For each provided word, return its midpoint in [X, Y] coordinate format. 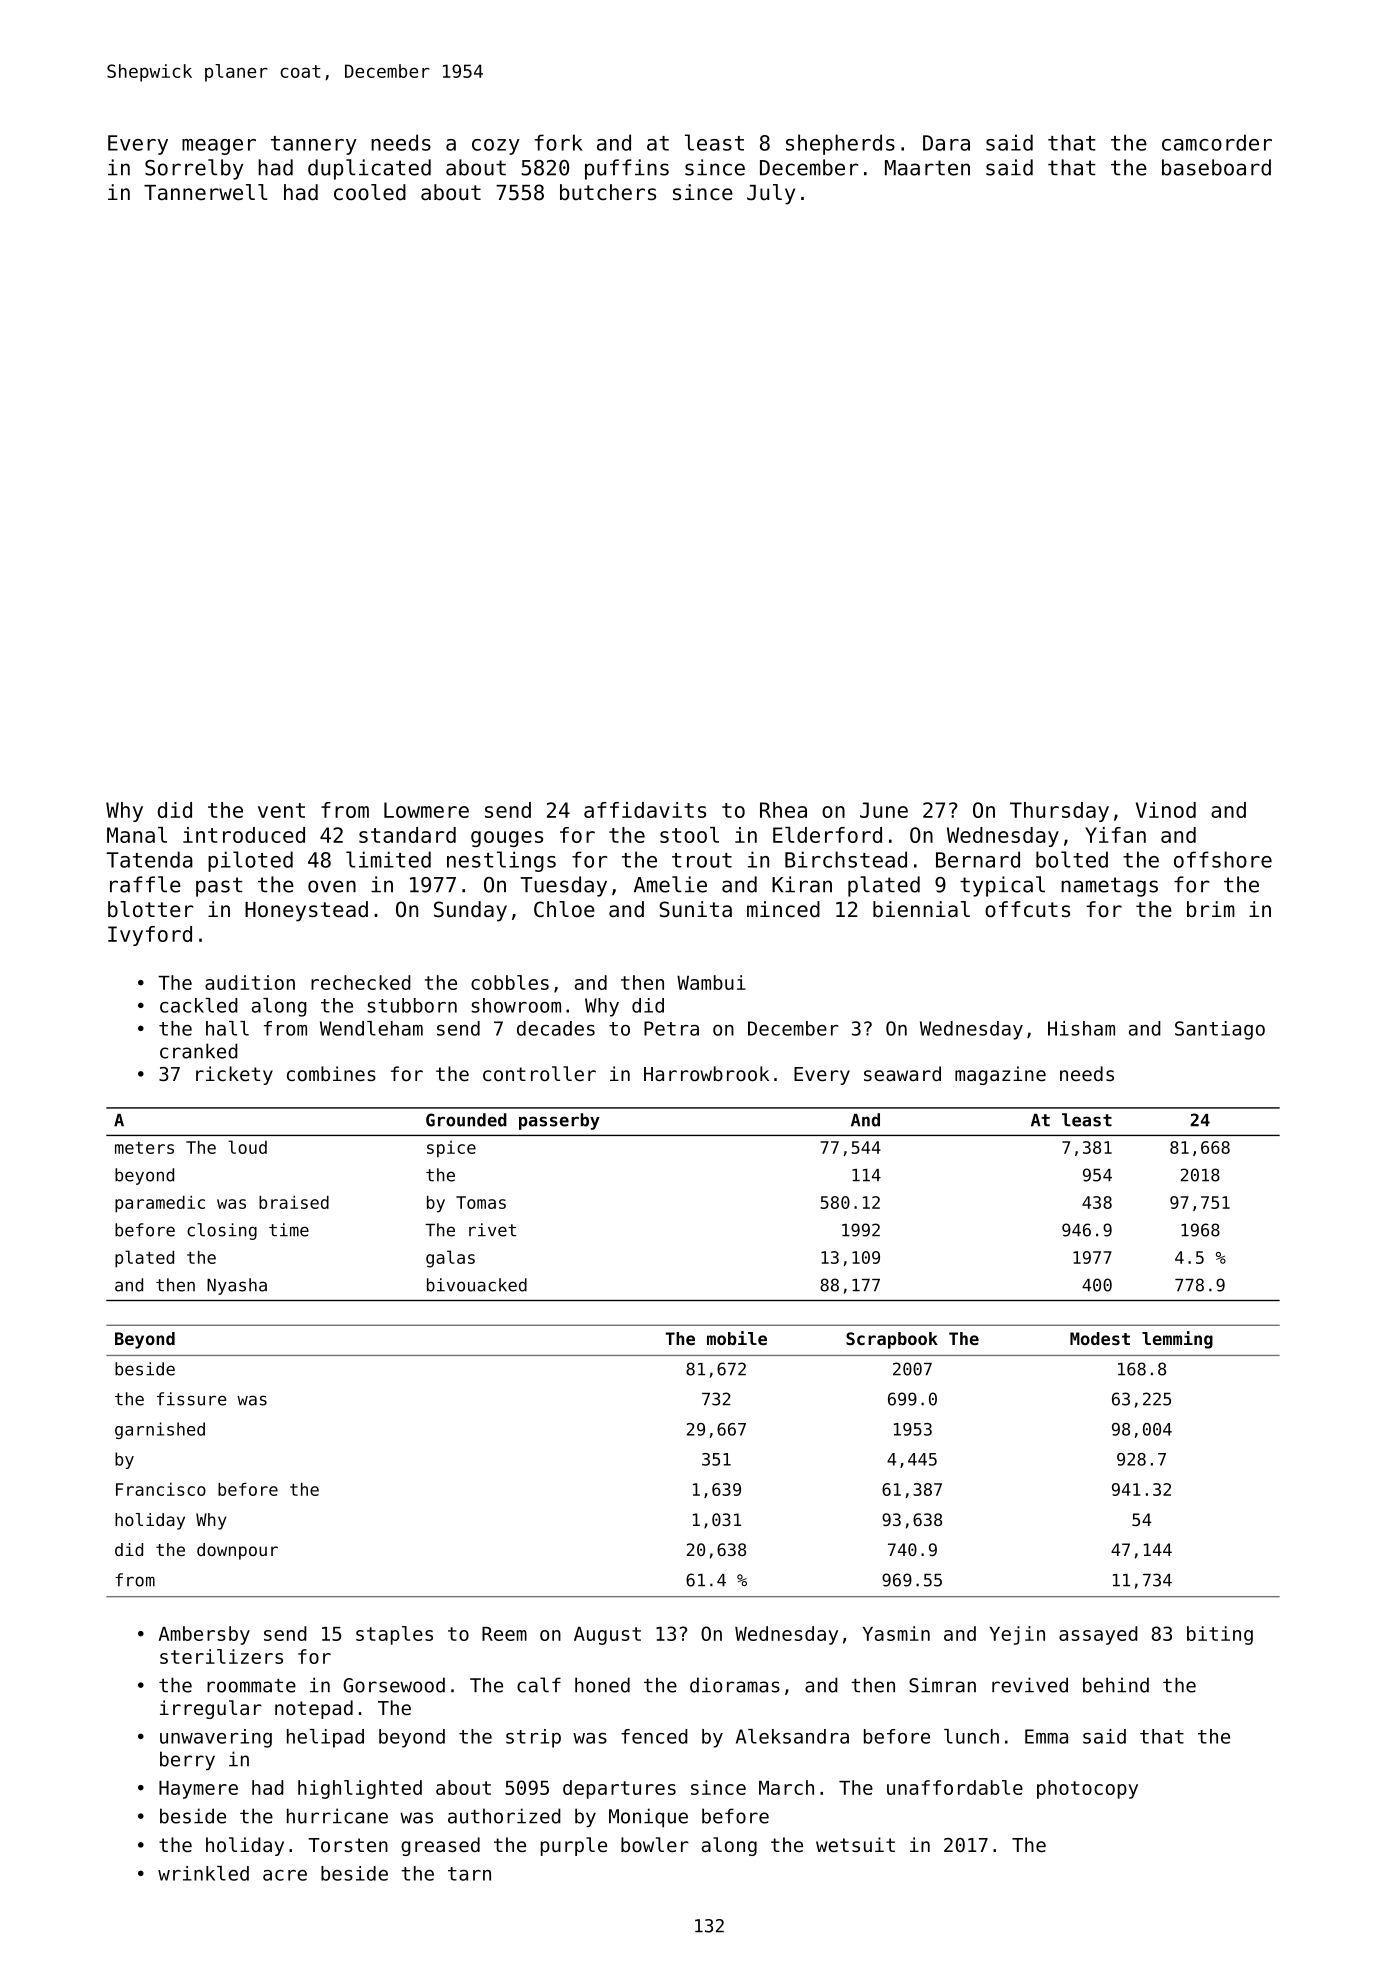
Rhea [783, 810]
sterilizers [221, 1656]
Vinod [1166, 810]
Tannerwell [206, 192]
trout [702, 860]
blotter [150, 909]
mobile [737, 1338]
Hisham [1081, 1028]
